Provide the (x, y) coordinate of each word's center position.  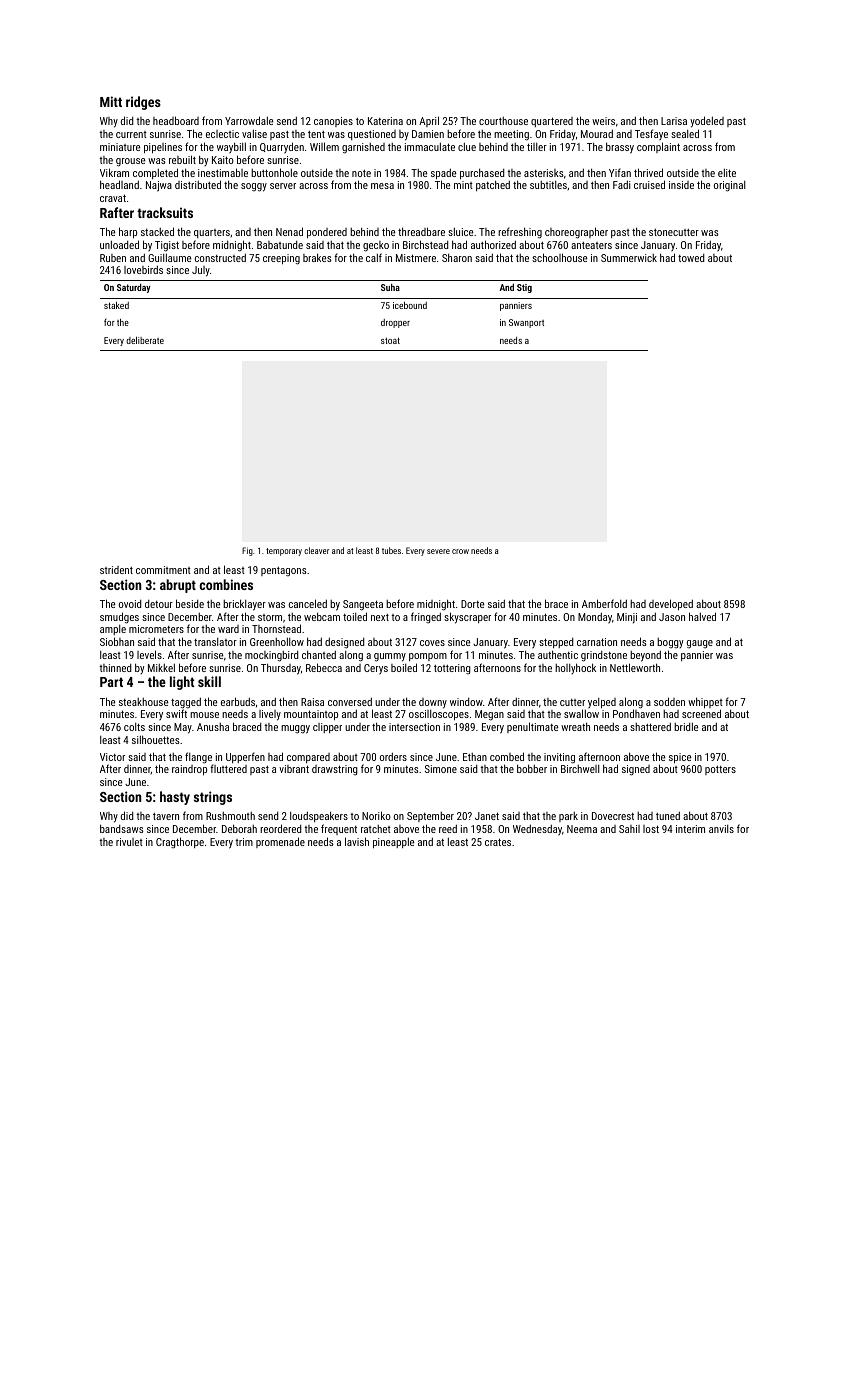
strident (116, 570)
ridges (143, 103)
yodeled (707, 122)
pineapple (394, 843)
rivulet (129, 842)
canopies (333, 122)
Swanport (526, 323)
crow (460, 551)
